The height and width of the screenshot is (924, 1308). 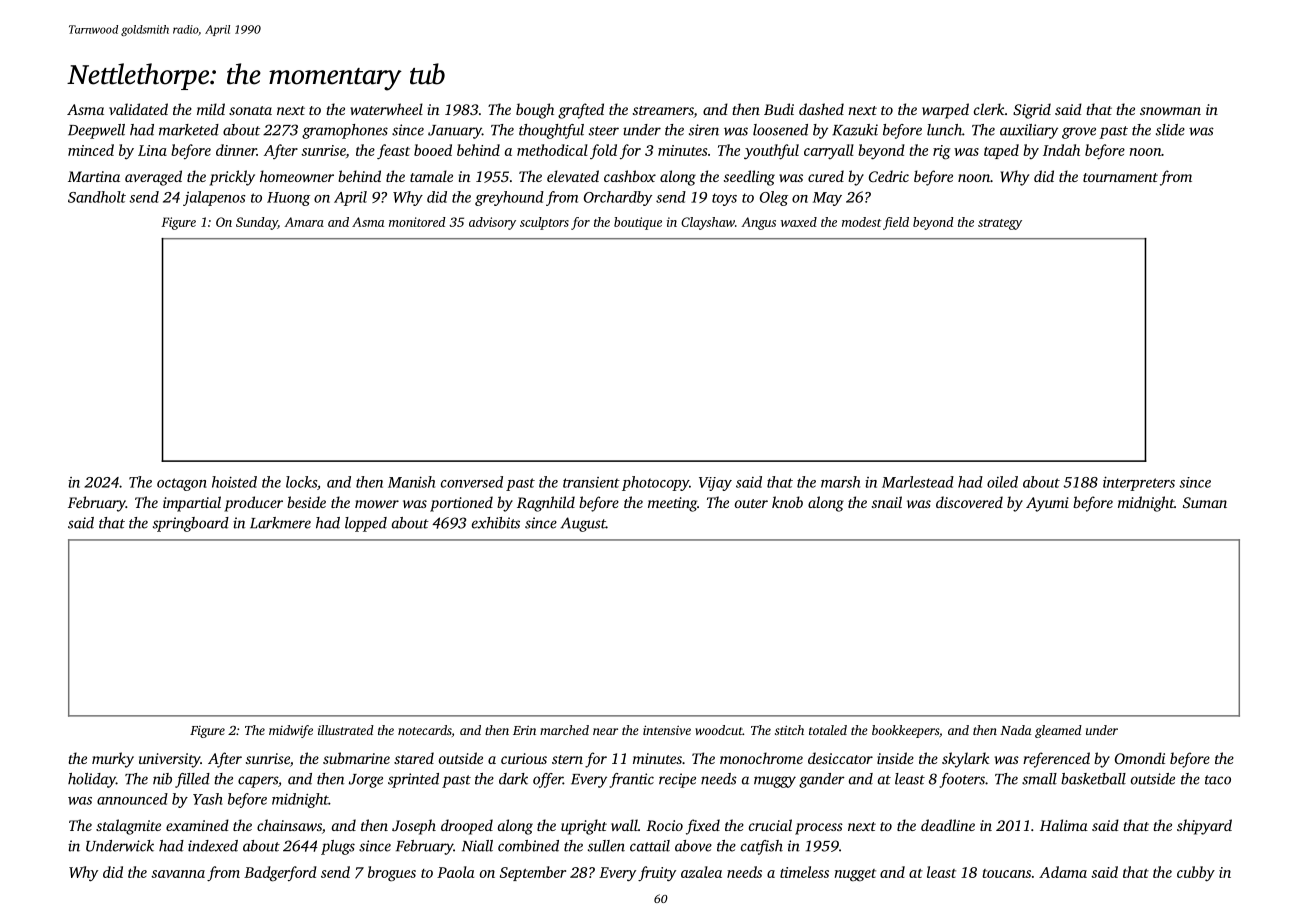 I want to click on snowman, so click(x=1170, y=111).
